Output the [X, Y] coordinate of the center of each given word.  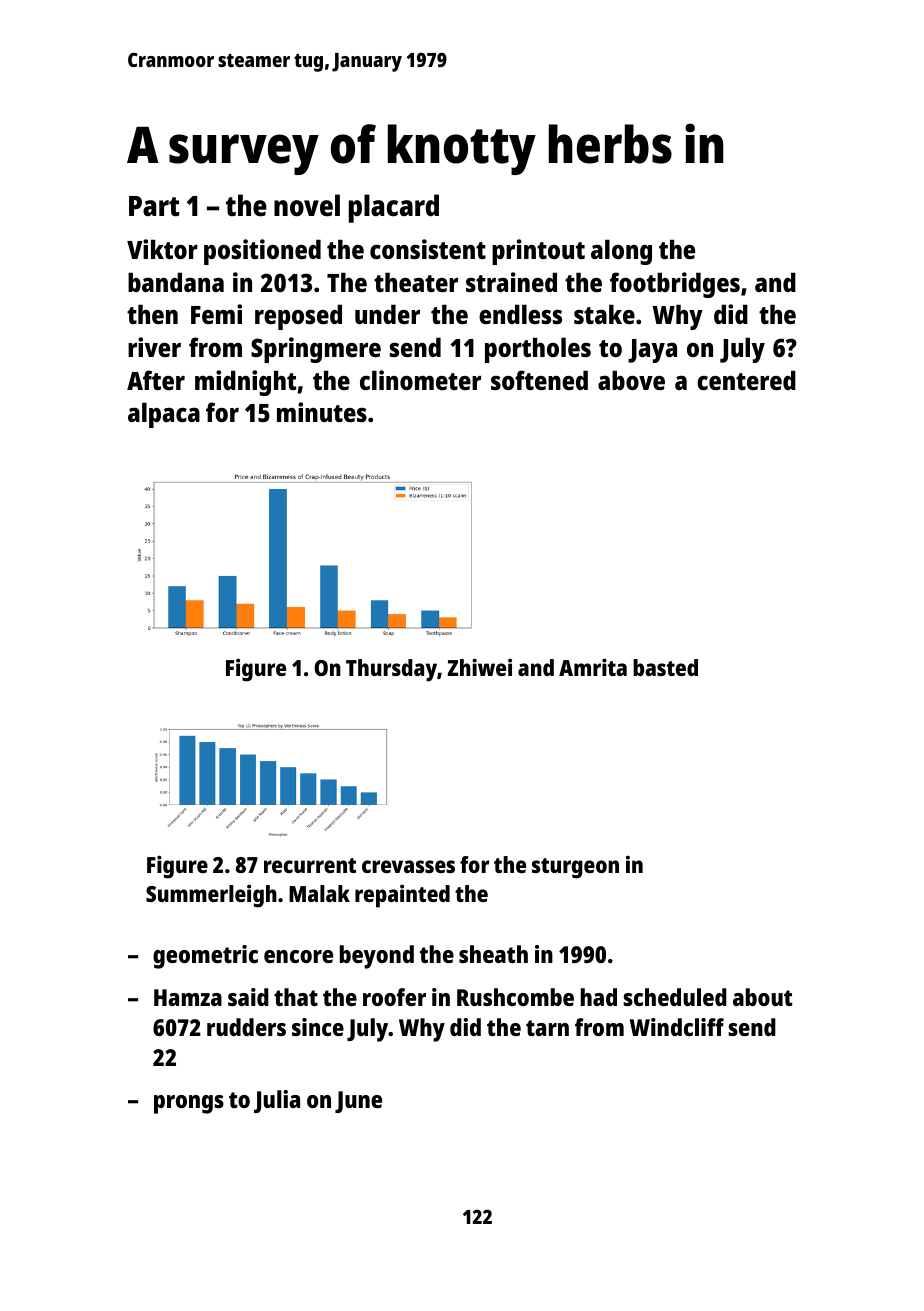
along [621, 252]
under [387, 314]
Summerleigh [211, 896]
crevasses [408, 866]
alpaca [164, 415]
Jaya [652, 351]
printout [538, 252]
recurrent [310, 865]
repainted [402, 896]
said [248, 997]
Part [154, 206]
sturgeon [575, 868]
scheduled [675, 997]
